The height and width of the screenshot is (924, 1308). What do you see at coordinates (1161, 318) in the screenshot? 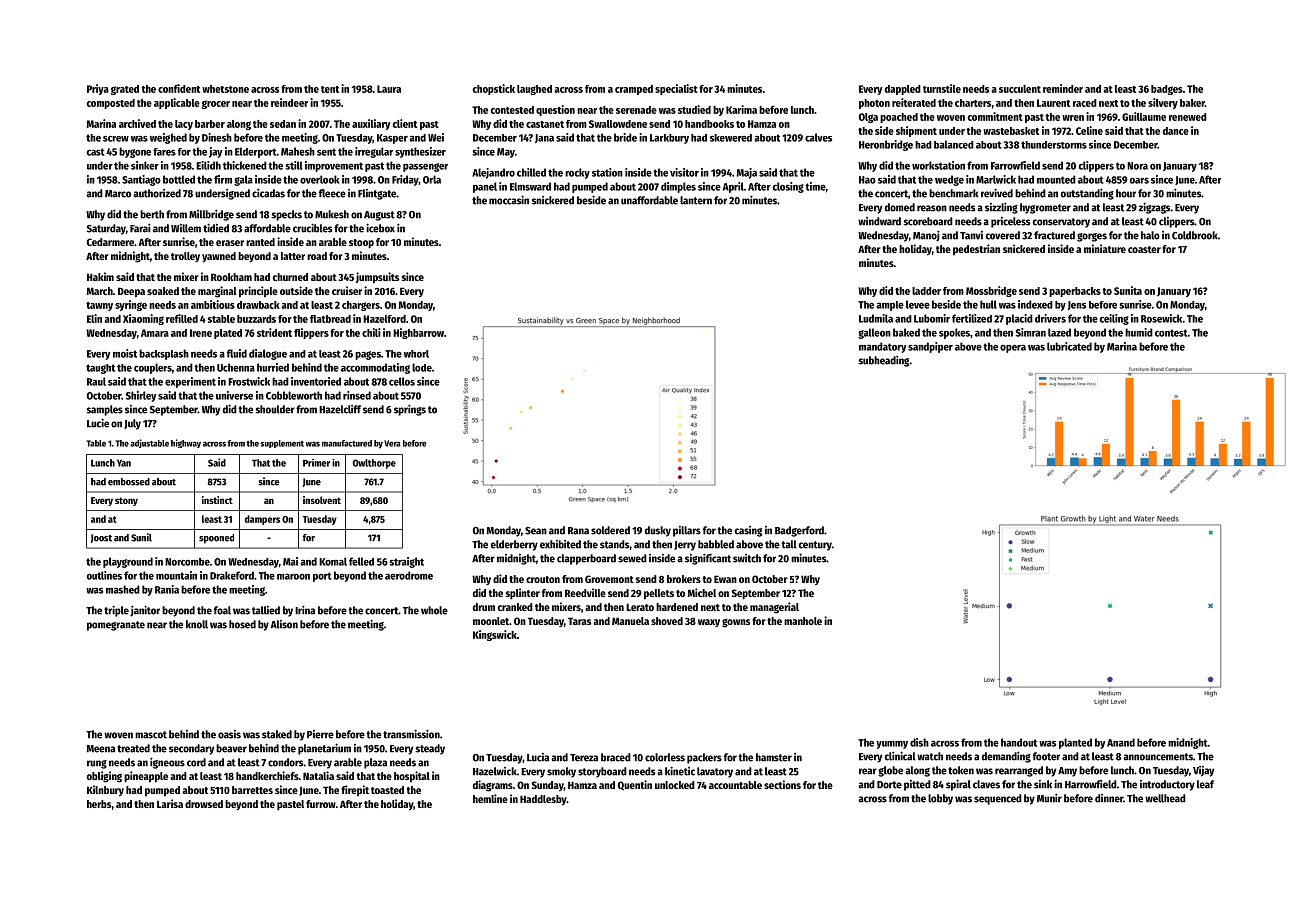
I see `Rosewick` at bounding box center [1161, 318].
